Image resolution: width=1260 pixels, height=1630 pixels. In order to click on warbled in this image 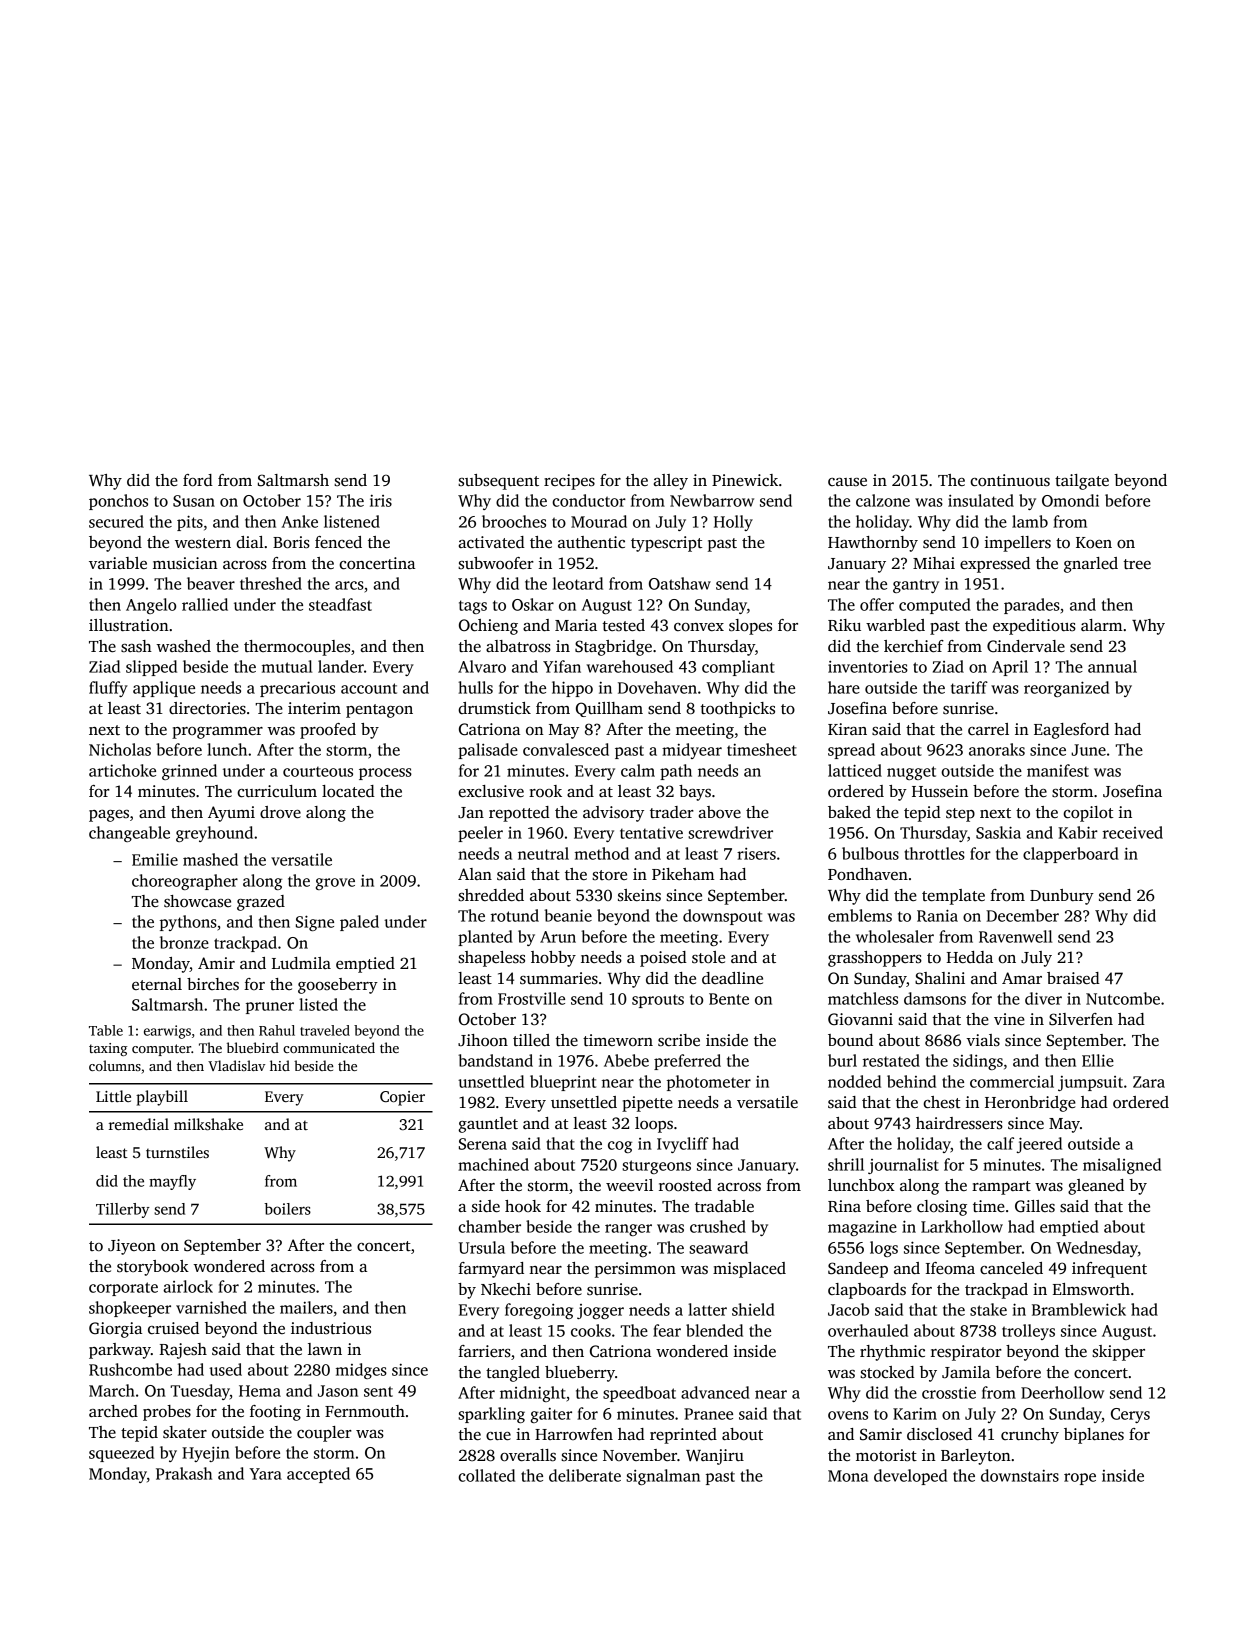, I will do `click(895, 625)`.
